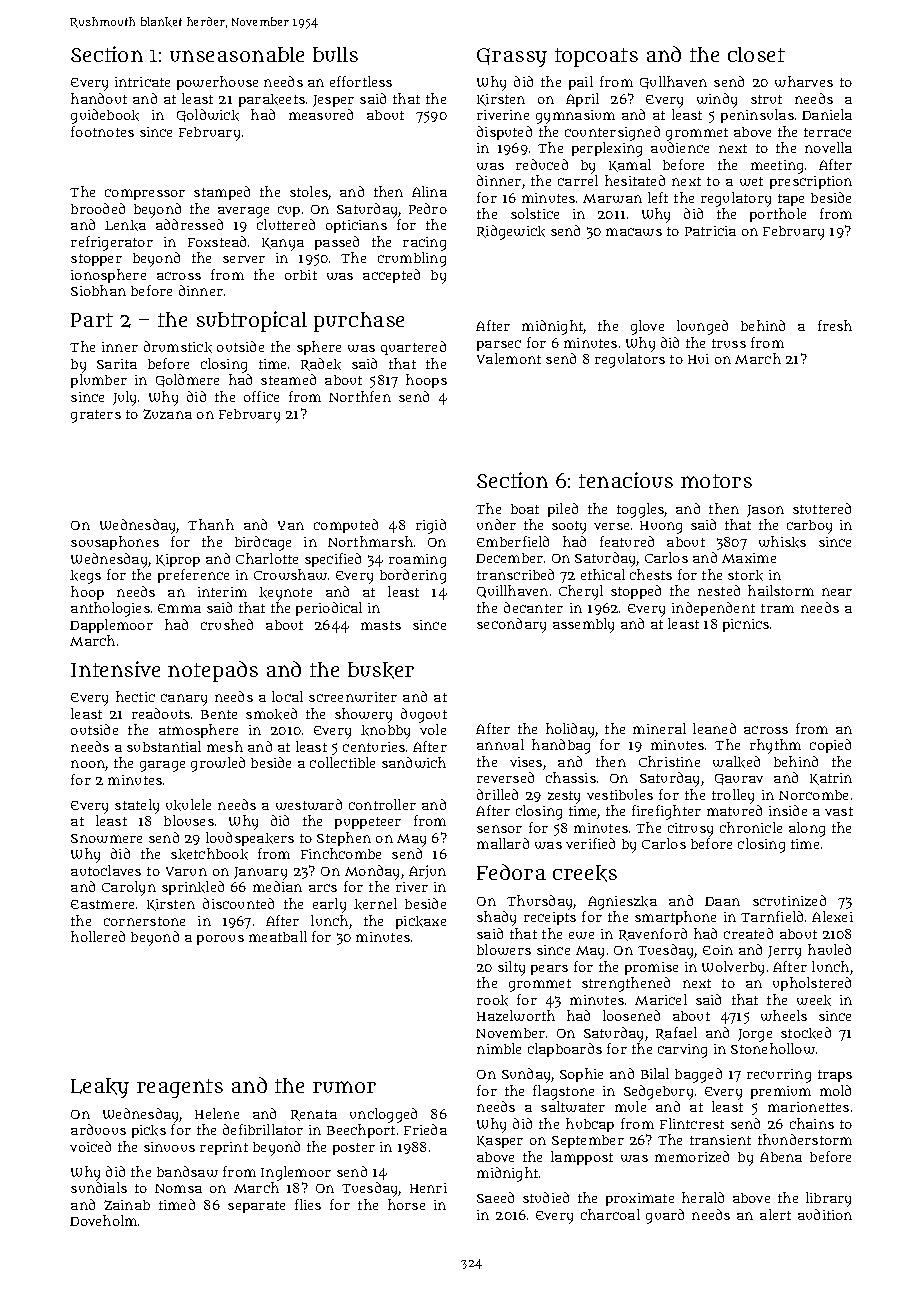  Describe the element at coordinates (103, 1220) in the screenshot. I see `Doveholm` at that location.
